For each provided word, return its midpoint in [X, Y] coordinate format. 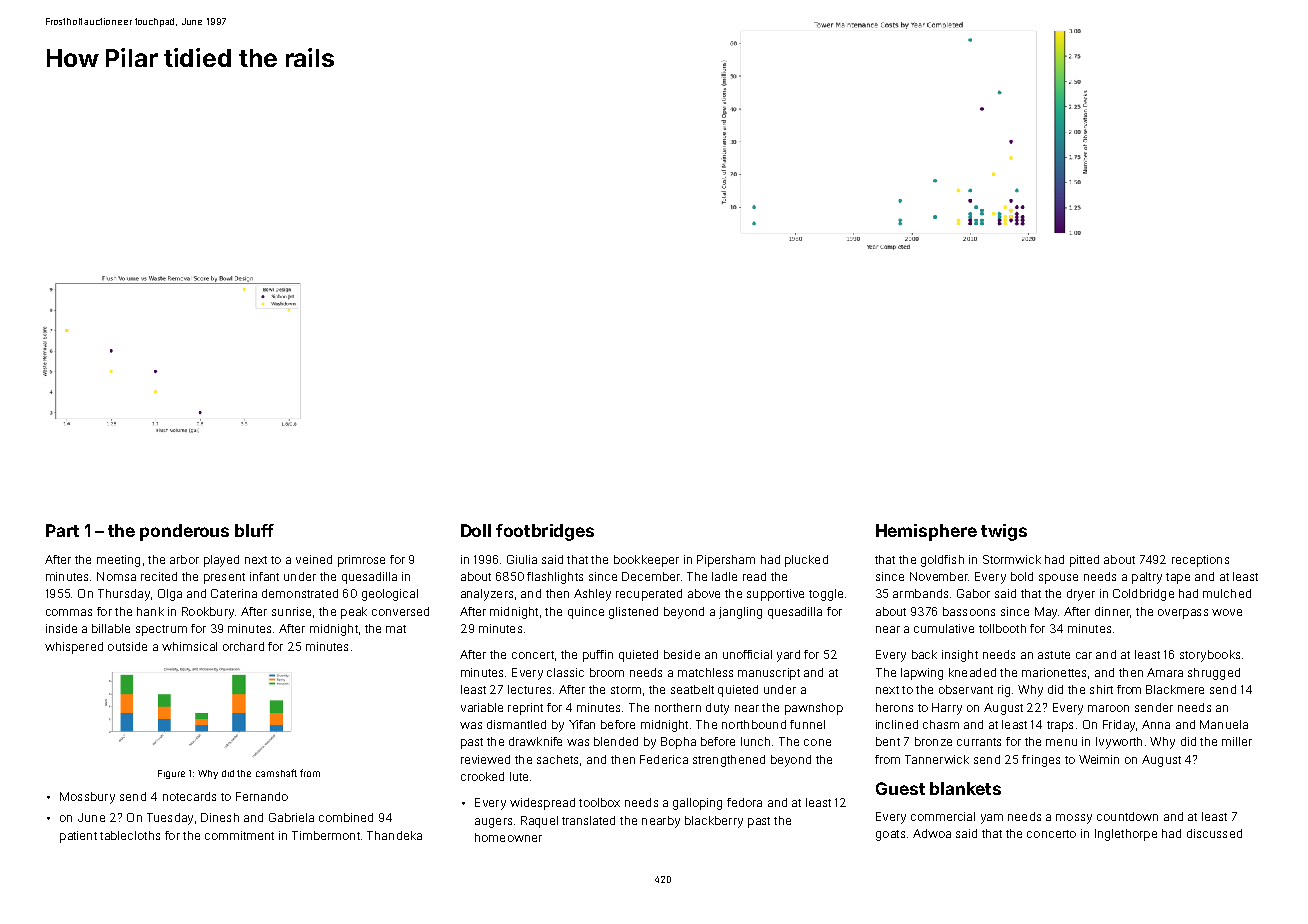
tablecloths [130, 835]
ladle [724, 576]
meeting [118, 561]
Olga [170, 595]
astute [1054, 655]
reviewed [485, 759]
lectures [529, 689]
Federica [664, 759]
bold [1022, 576]
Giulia [522, 559]
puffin [598, 656]
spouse [1058, 579]
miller [1237, 741]
